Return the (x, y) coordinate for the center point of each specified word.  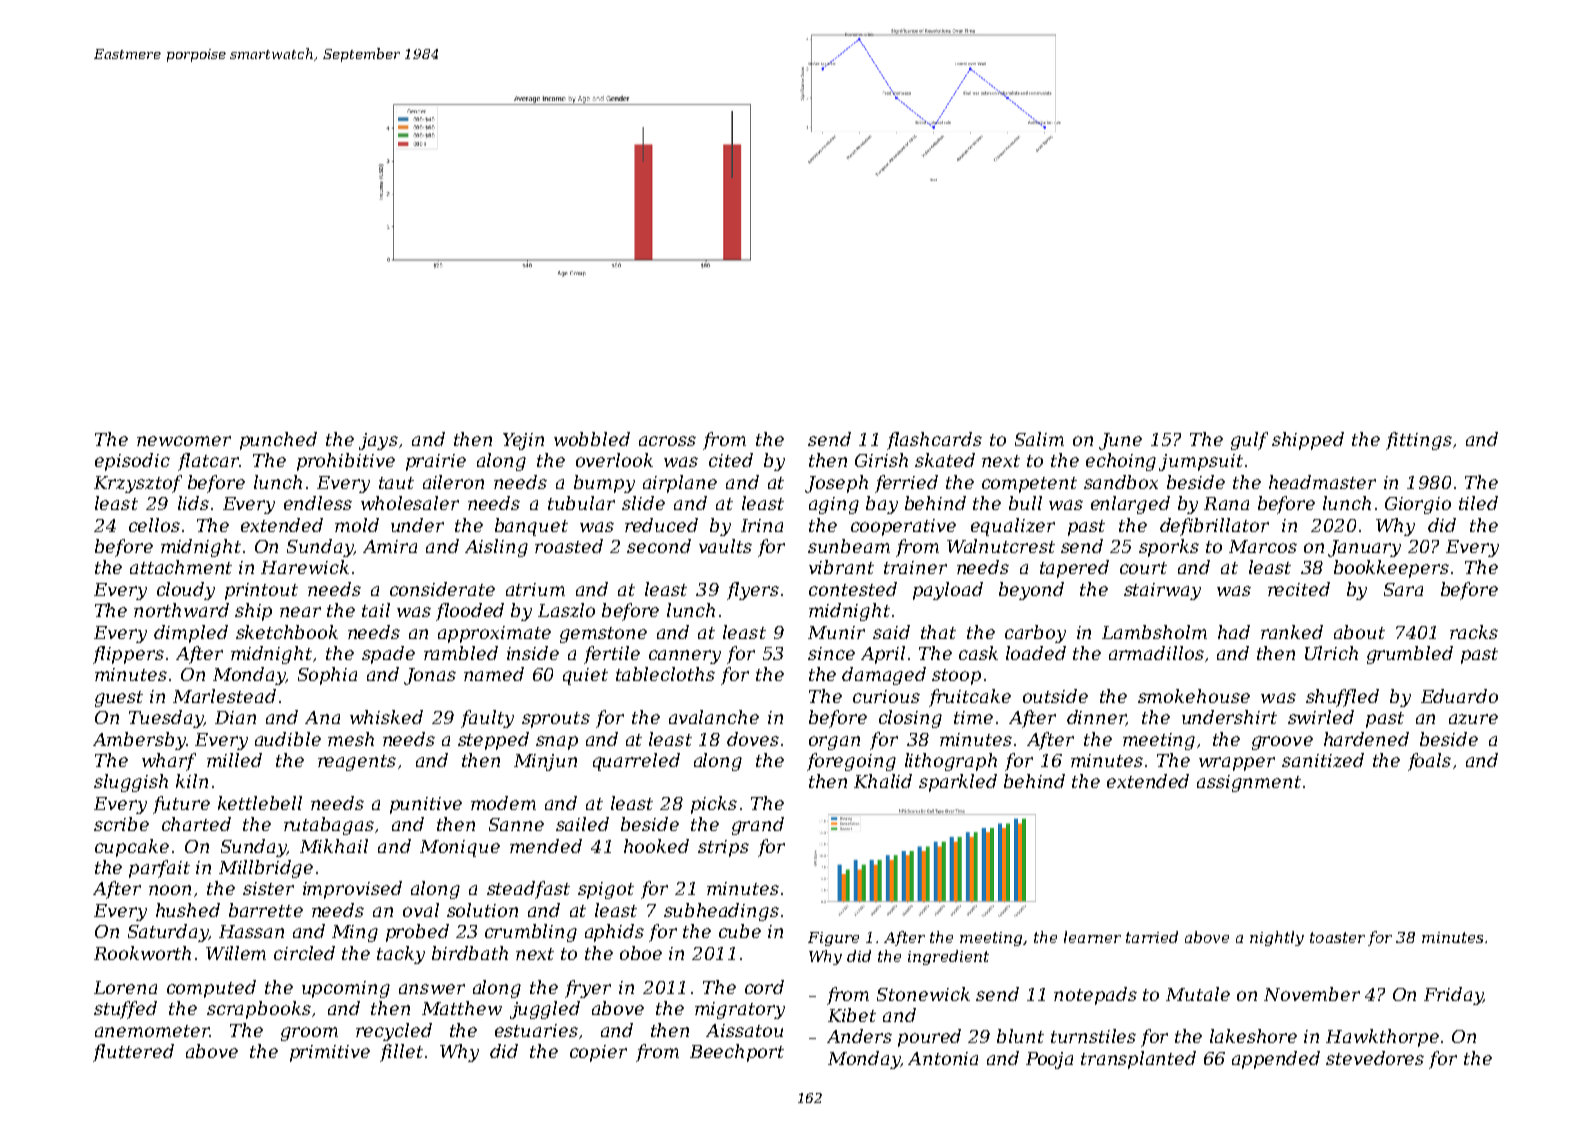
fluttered (133, 1053)
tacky (401, 955)
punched (278, 441)
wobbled (592, 439)
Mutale (1198, 994)
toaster (1337, 937)
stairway (1162, 591)
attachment (181, 567)
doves (753, 739)
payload (948, 591)
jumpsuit (1201, 462)
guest (119, 699)
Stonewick (923, 994)
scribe (121, 824)
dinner (1096, 718)
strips (723, 848)
